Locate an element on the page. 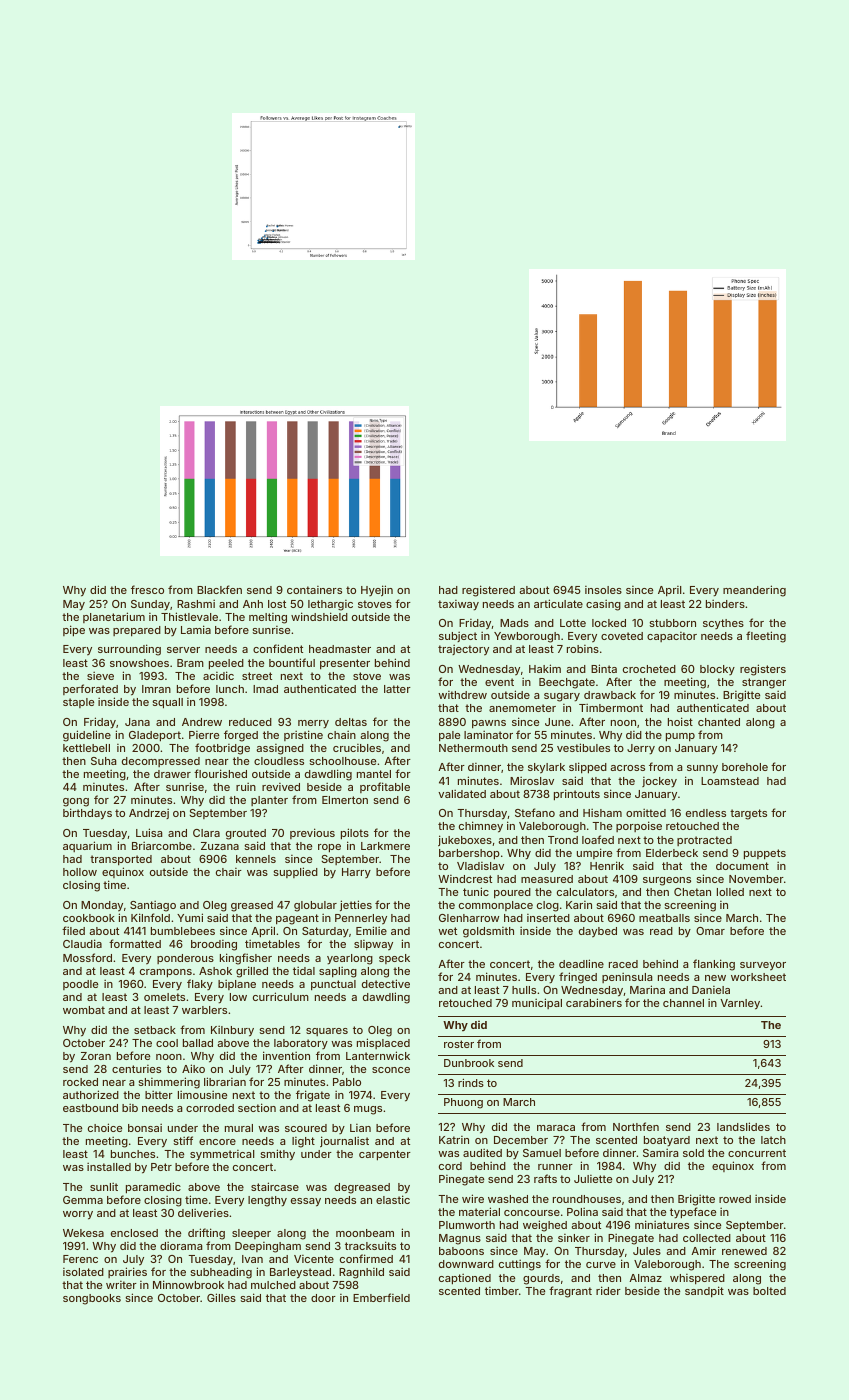 This document has width=849, height=1400. taxiway is located at coordinates (458, 605).
